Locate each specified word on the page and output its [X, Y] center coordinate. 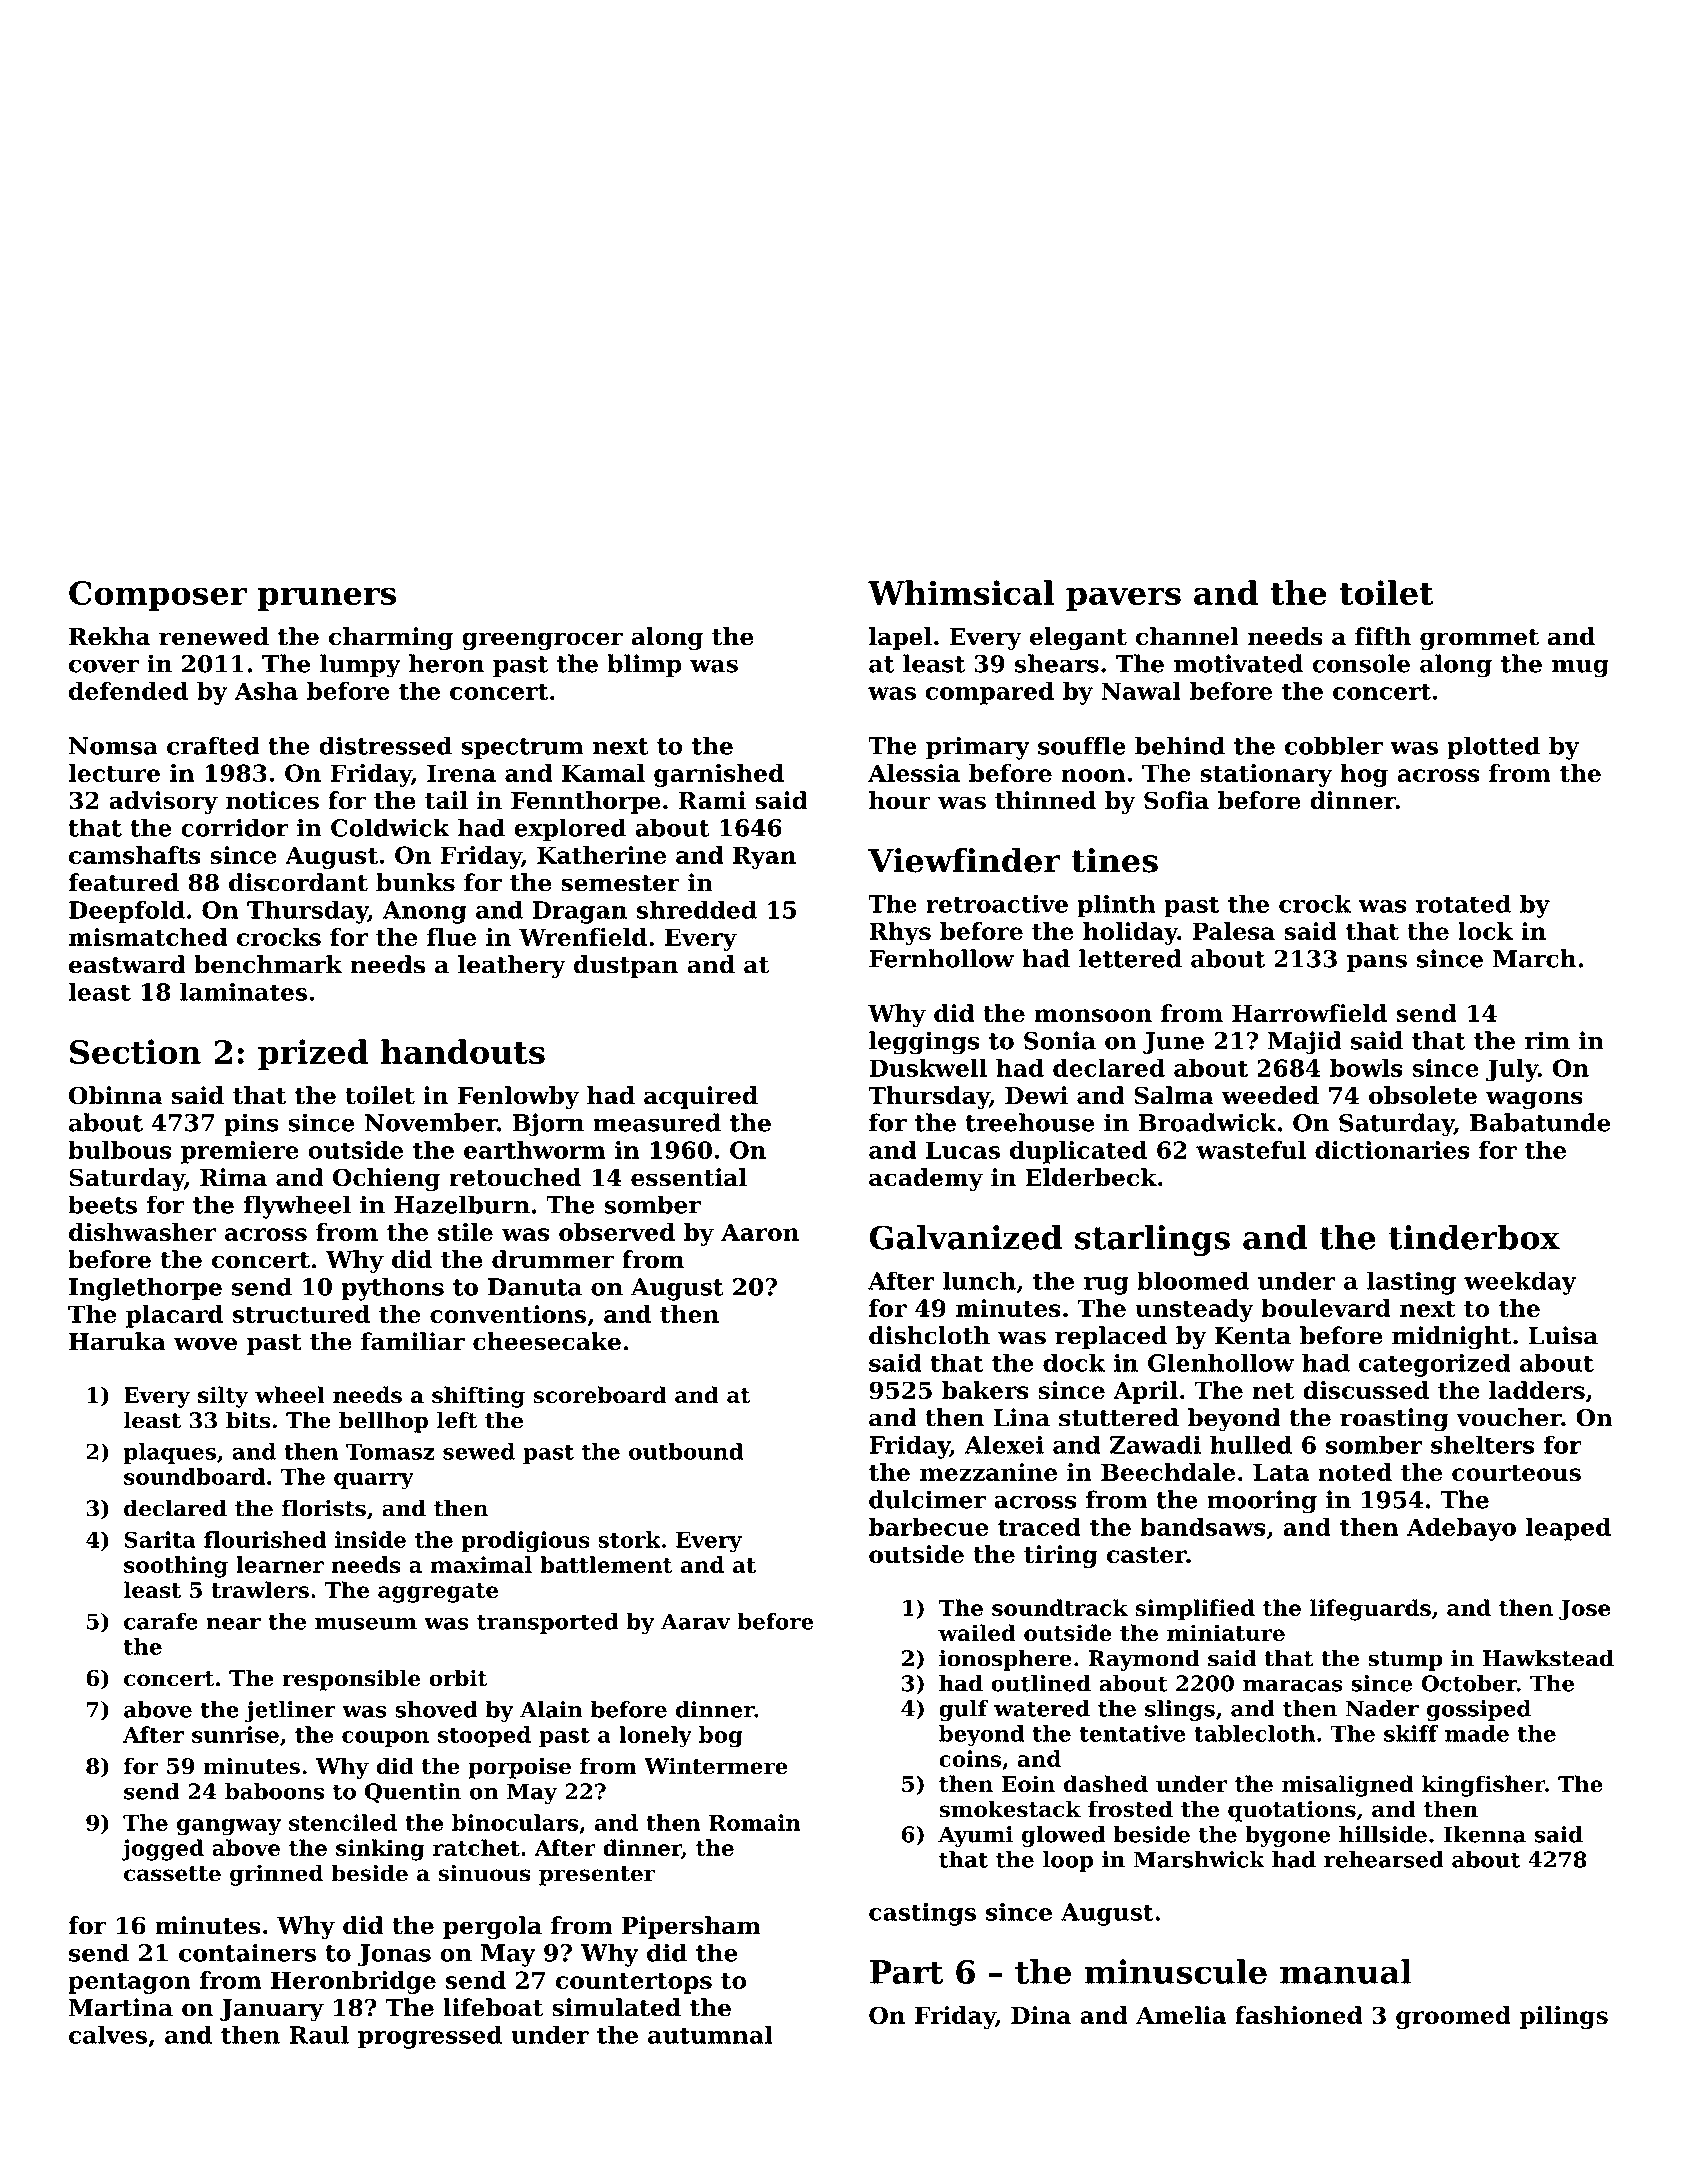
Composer [158, 596]
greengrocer [542, 641]
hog [1364, 775]
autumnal [710, 2034]
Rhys [900, 933]
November [430, 1122]
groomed [1453, 2017]
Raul [319, 2034]
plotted [1493, 748]
